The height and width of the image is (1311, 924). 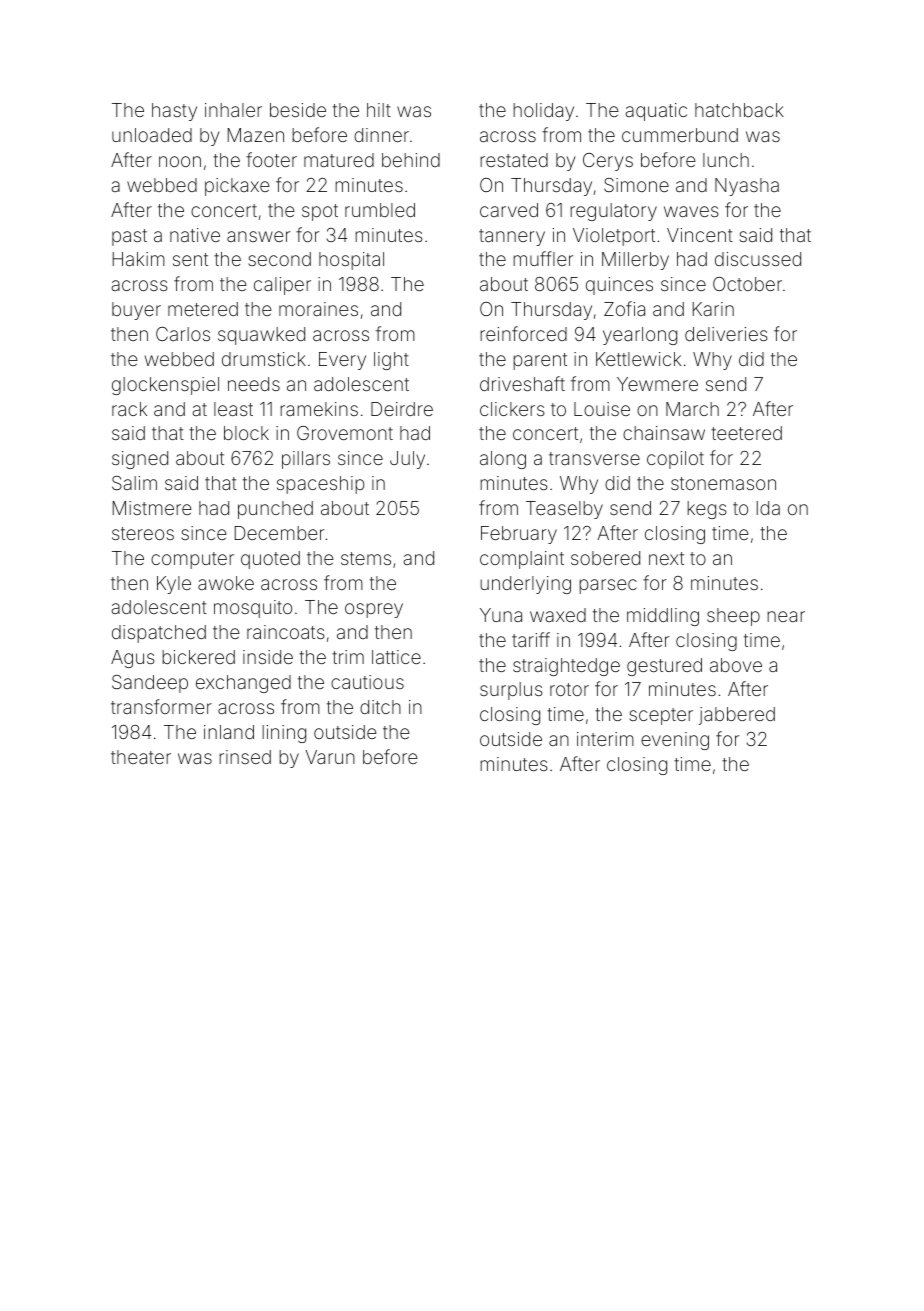 I want to click on teetered, so click(x=746, y=433).
